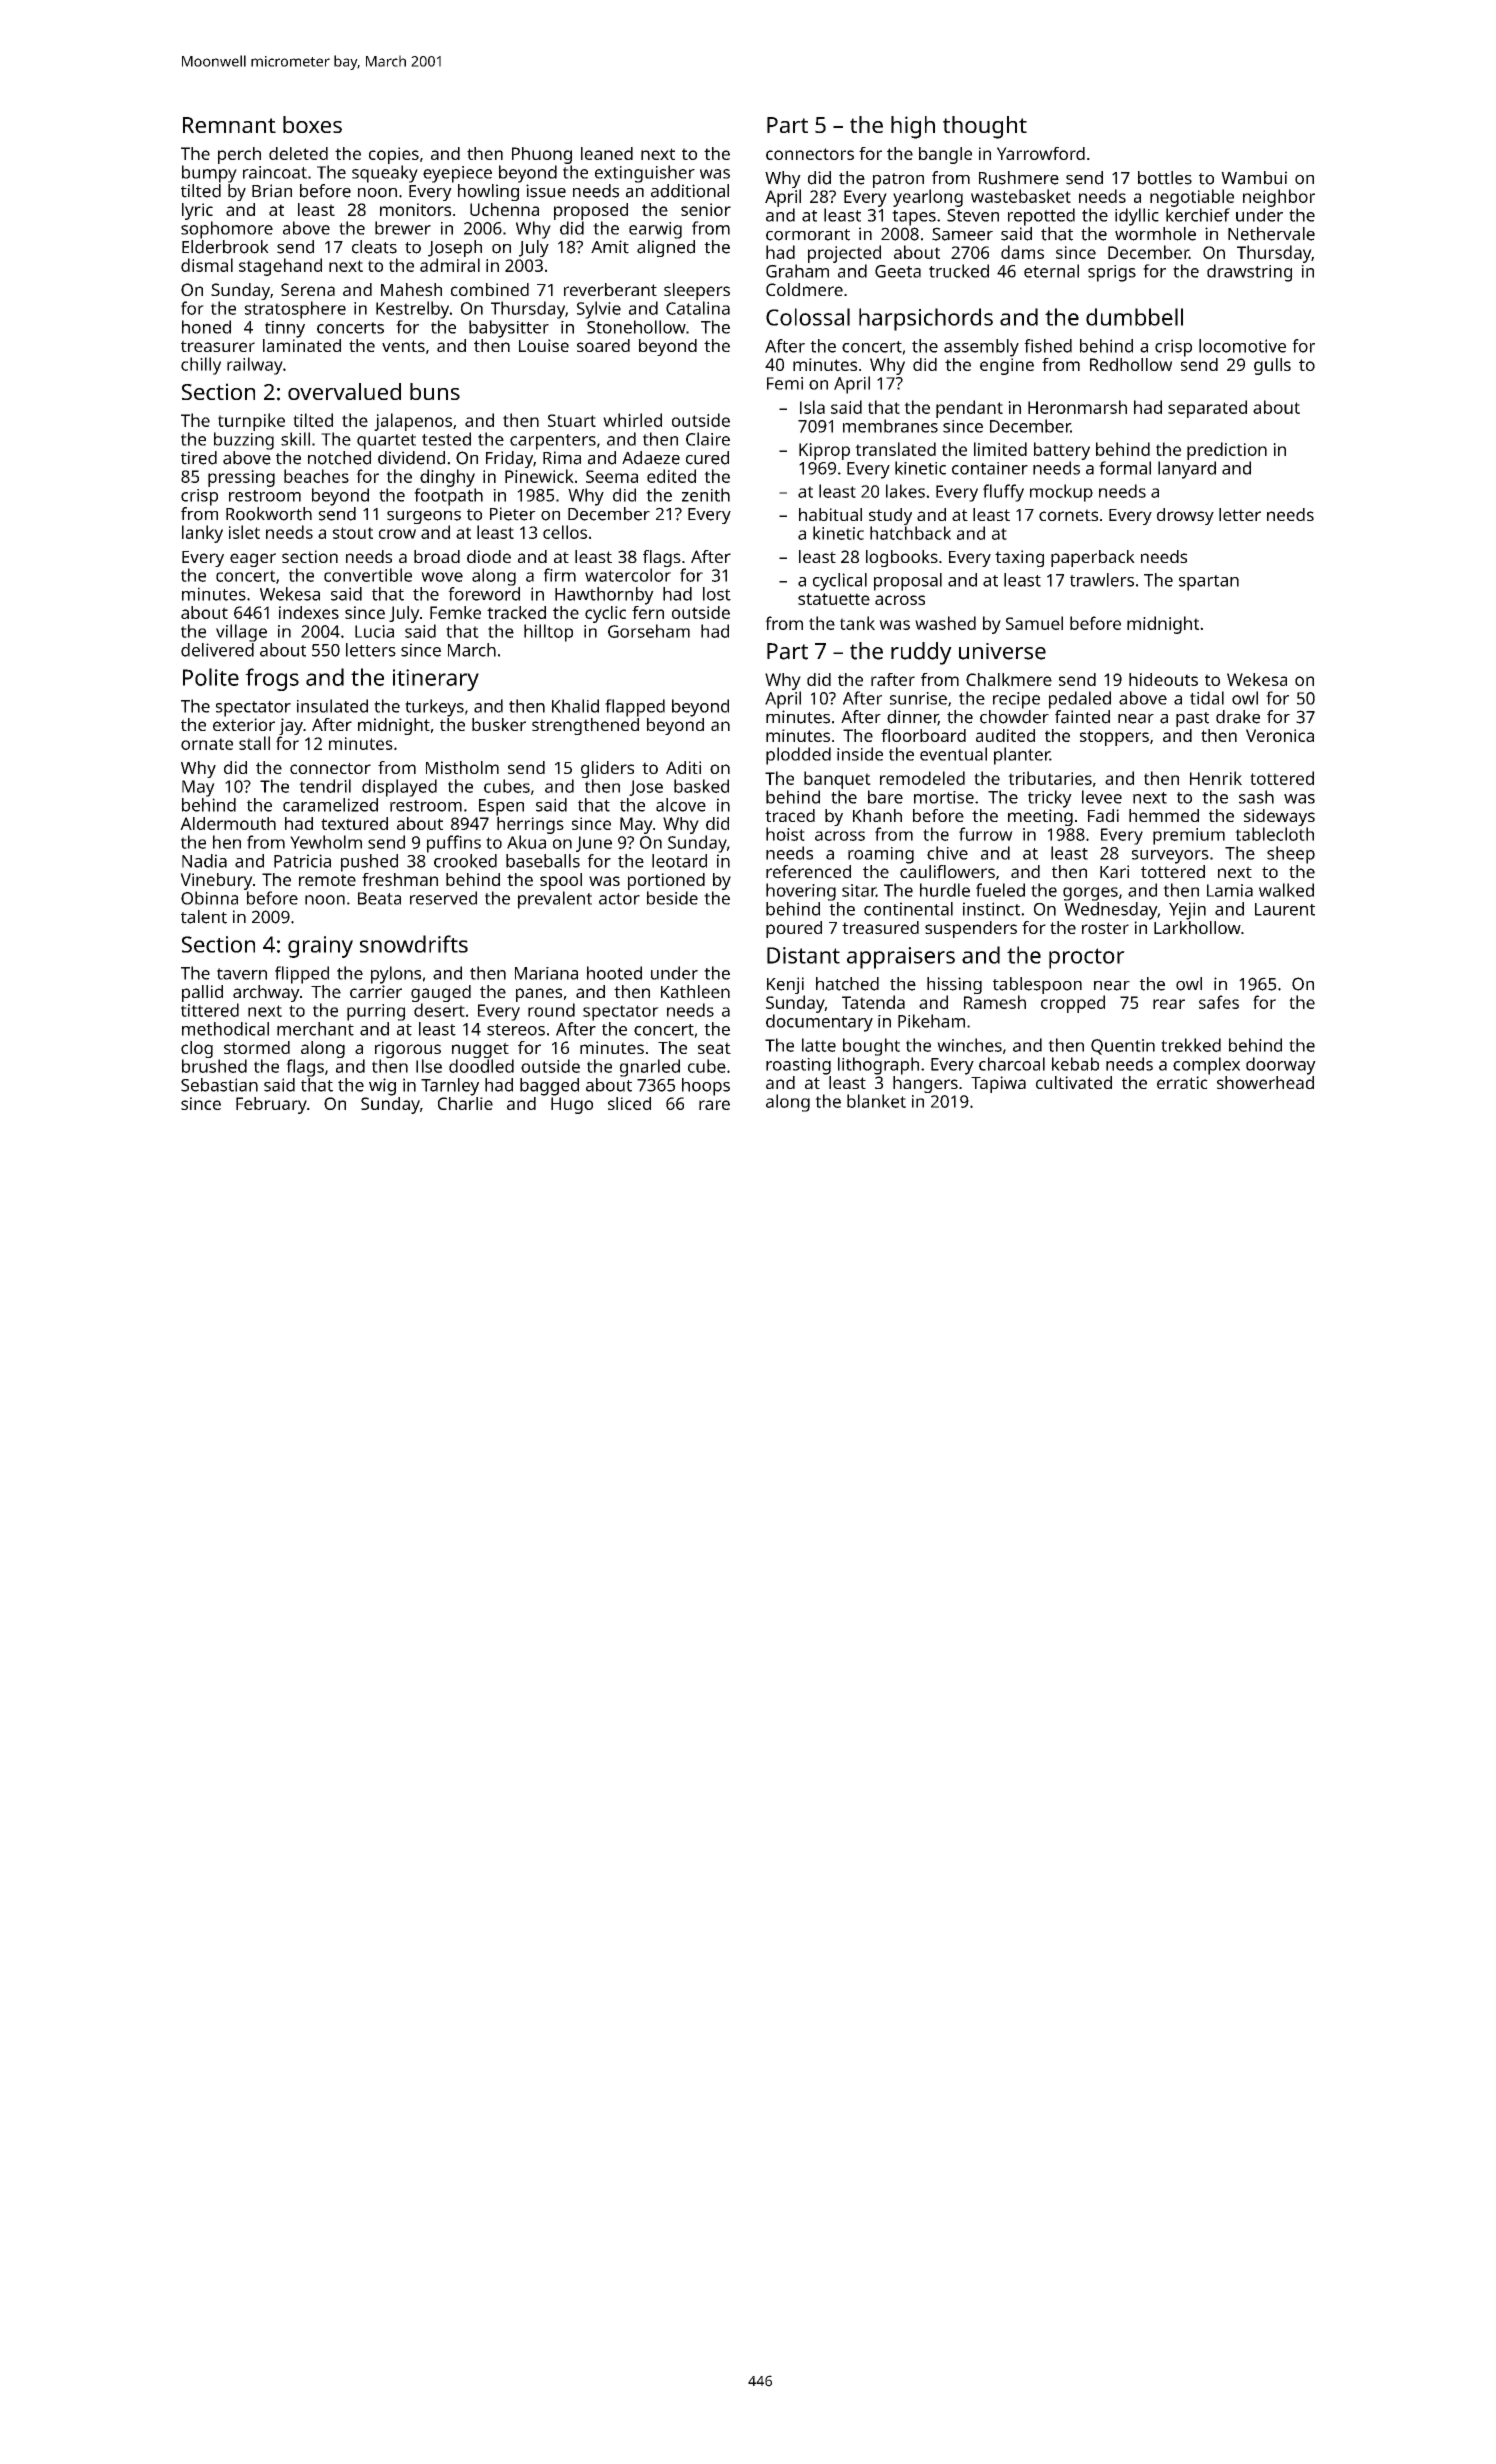 The height and width of the document is (2464, 1496). Describe the element at coordinates (255, 366) in the document. I see `railway` at that location.
